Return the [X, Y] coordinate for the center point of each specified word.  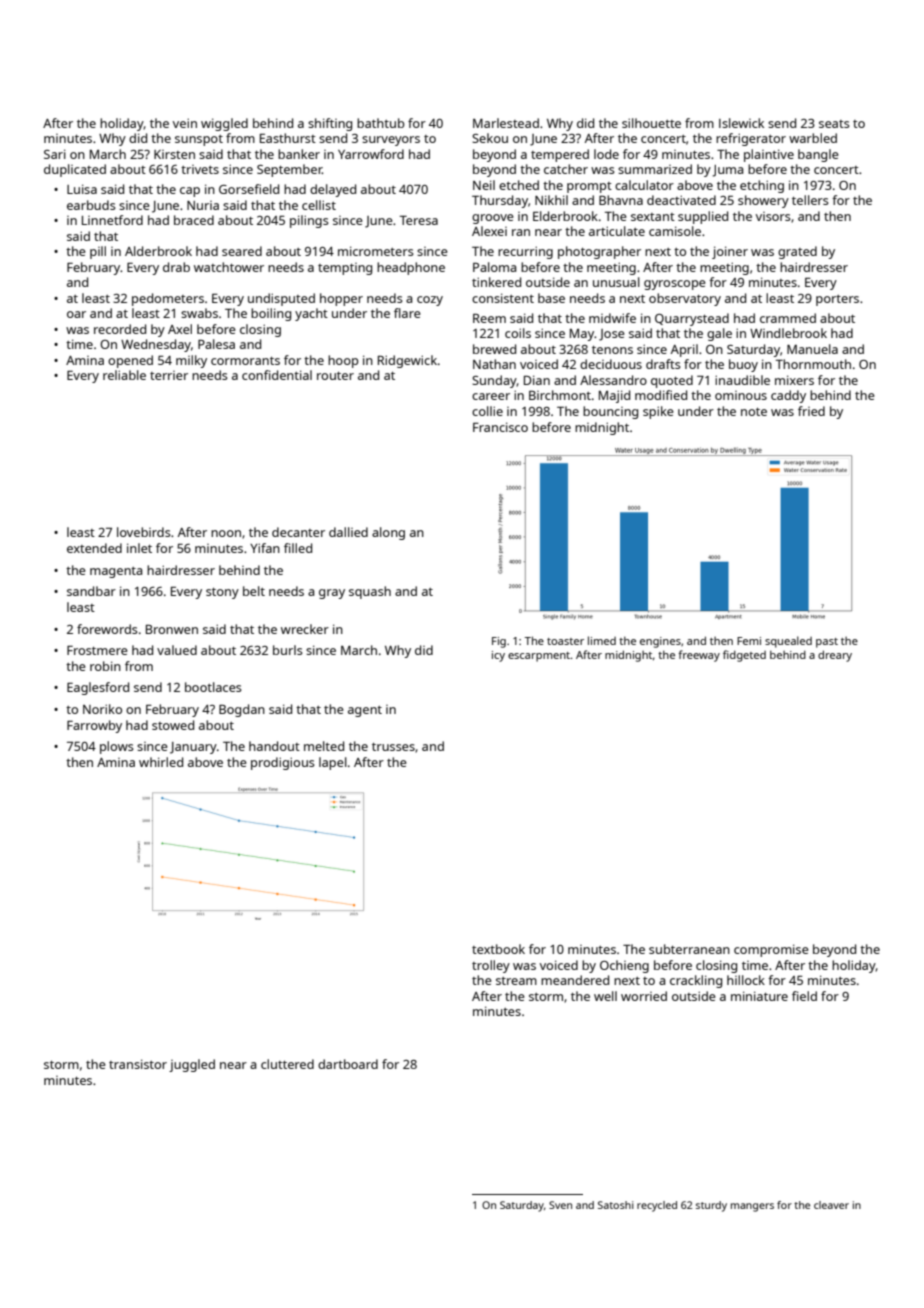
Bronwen [172, 629]
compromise [771, 950]
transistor [138, 1064]
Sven [560, 1205]
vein [185, 123]
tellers [810, 200]
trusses [393, 746]
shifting [330, 124]
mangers [752, 1207]
